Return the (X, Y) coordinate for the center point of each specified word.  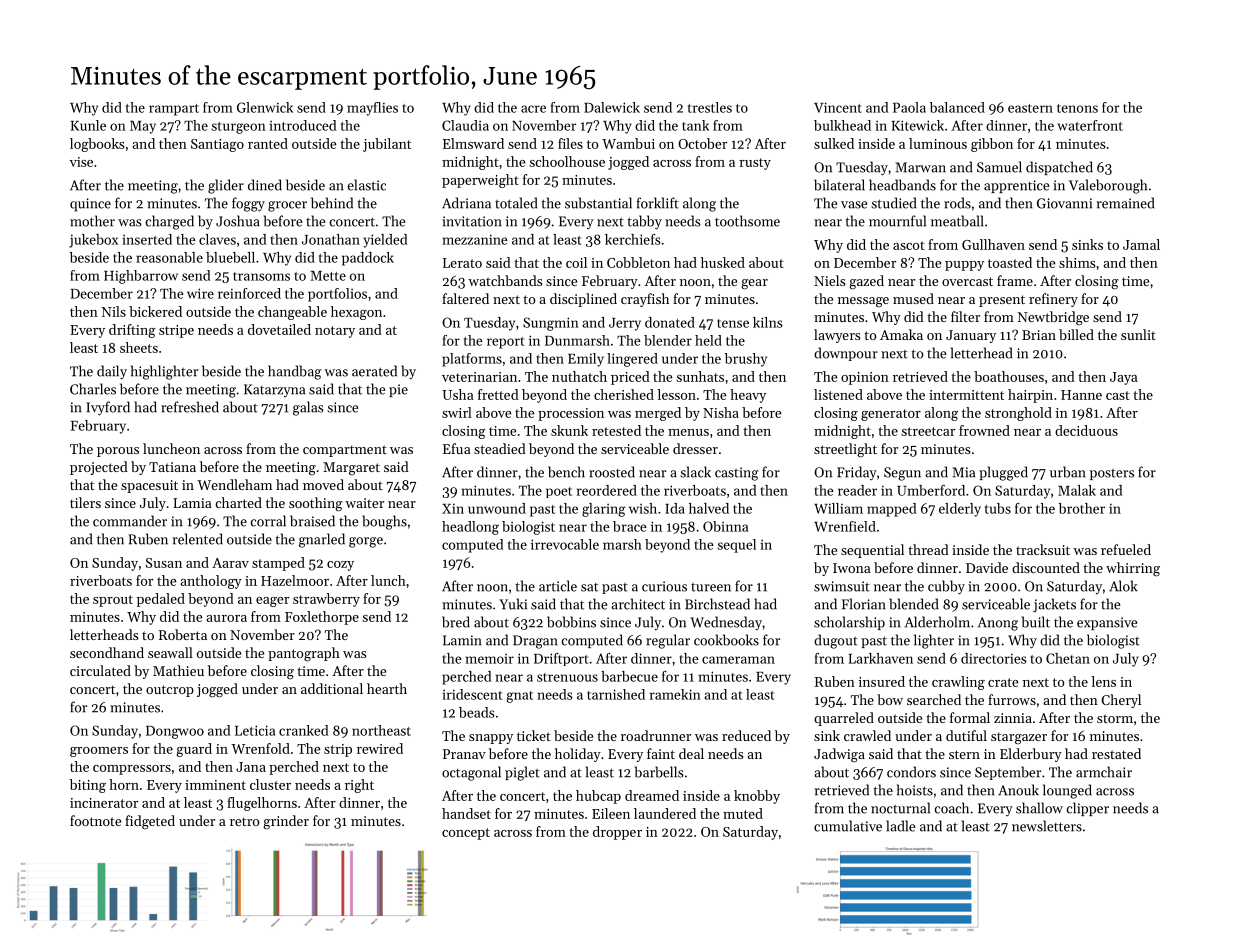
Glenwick (265, 107)
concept (466, 834)
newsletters (1047, 826)
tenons (1077, 108)
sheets (139, 347)
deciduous (1086, 430)
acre (533, 109)
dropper (617, 833)
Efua (457, 448)
